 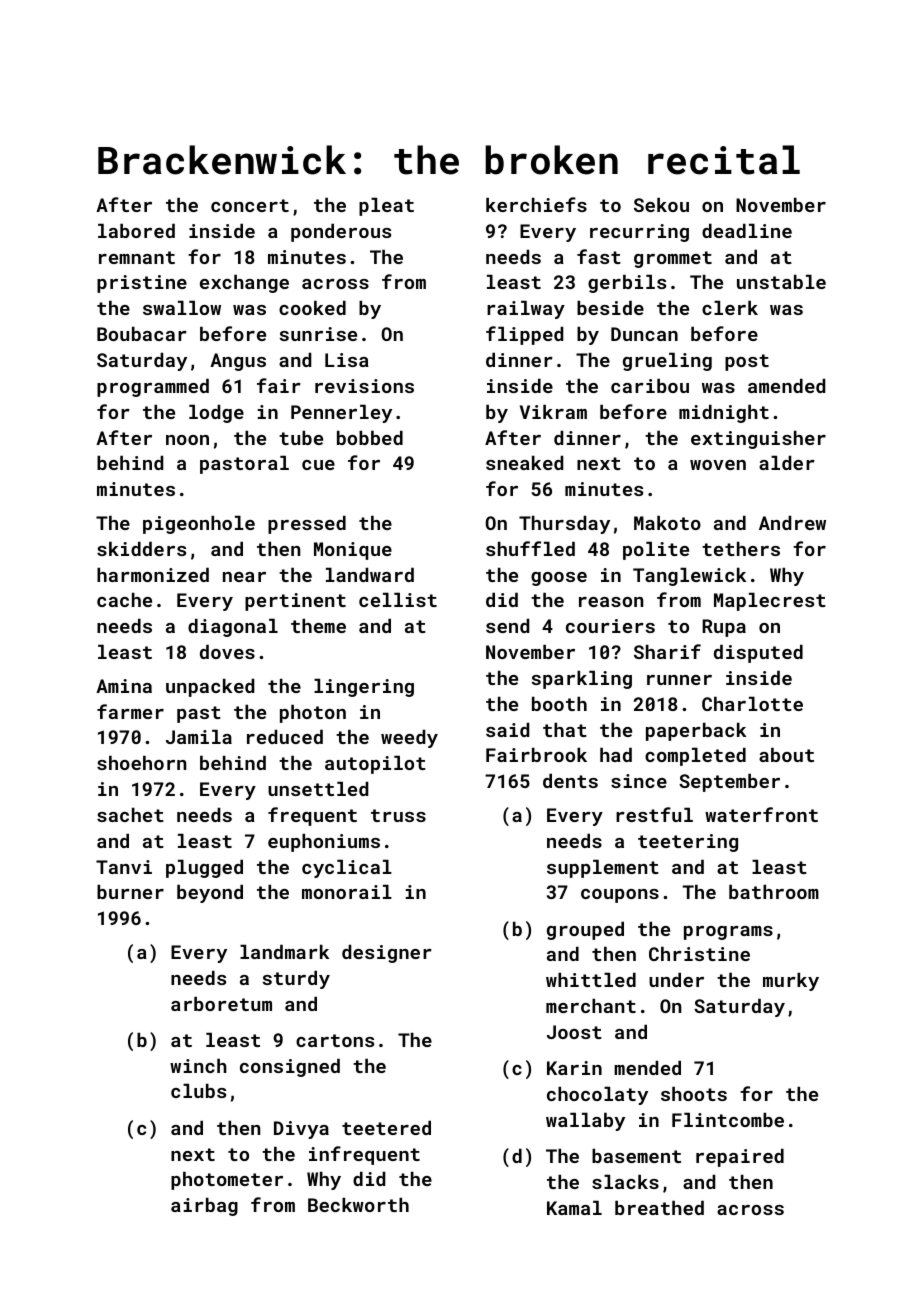 I want to click on Sekou, so click(x=661, y=205).
